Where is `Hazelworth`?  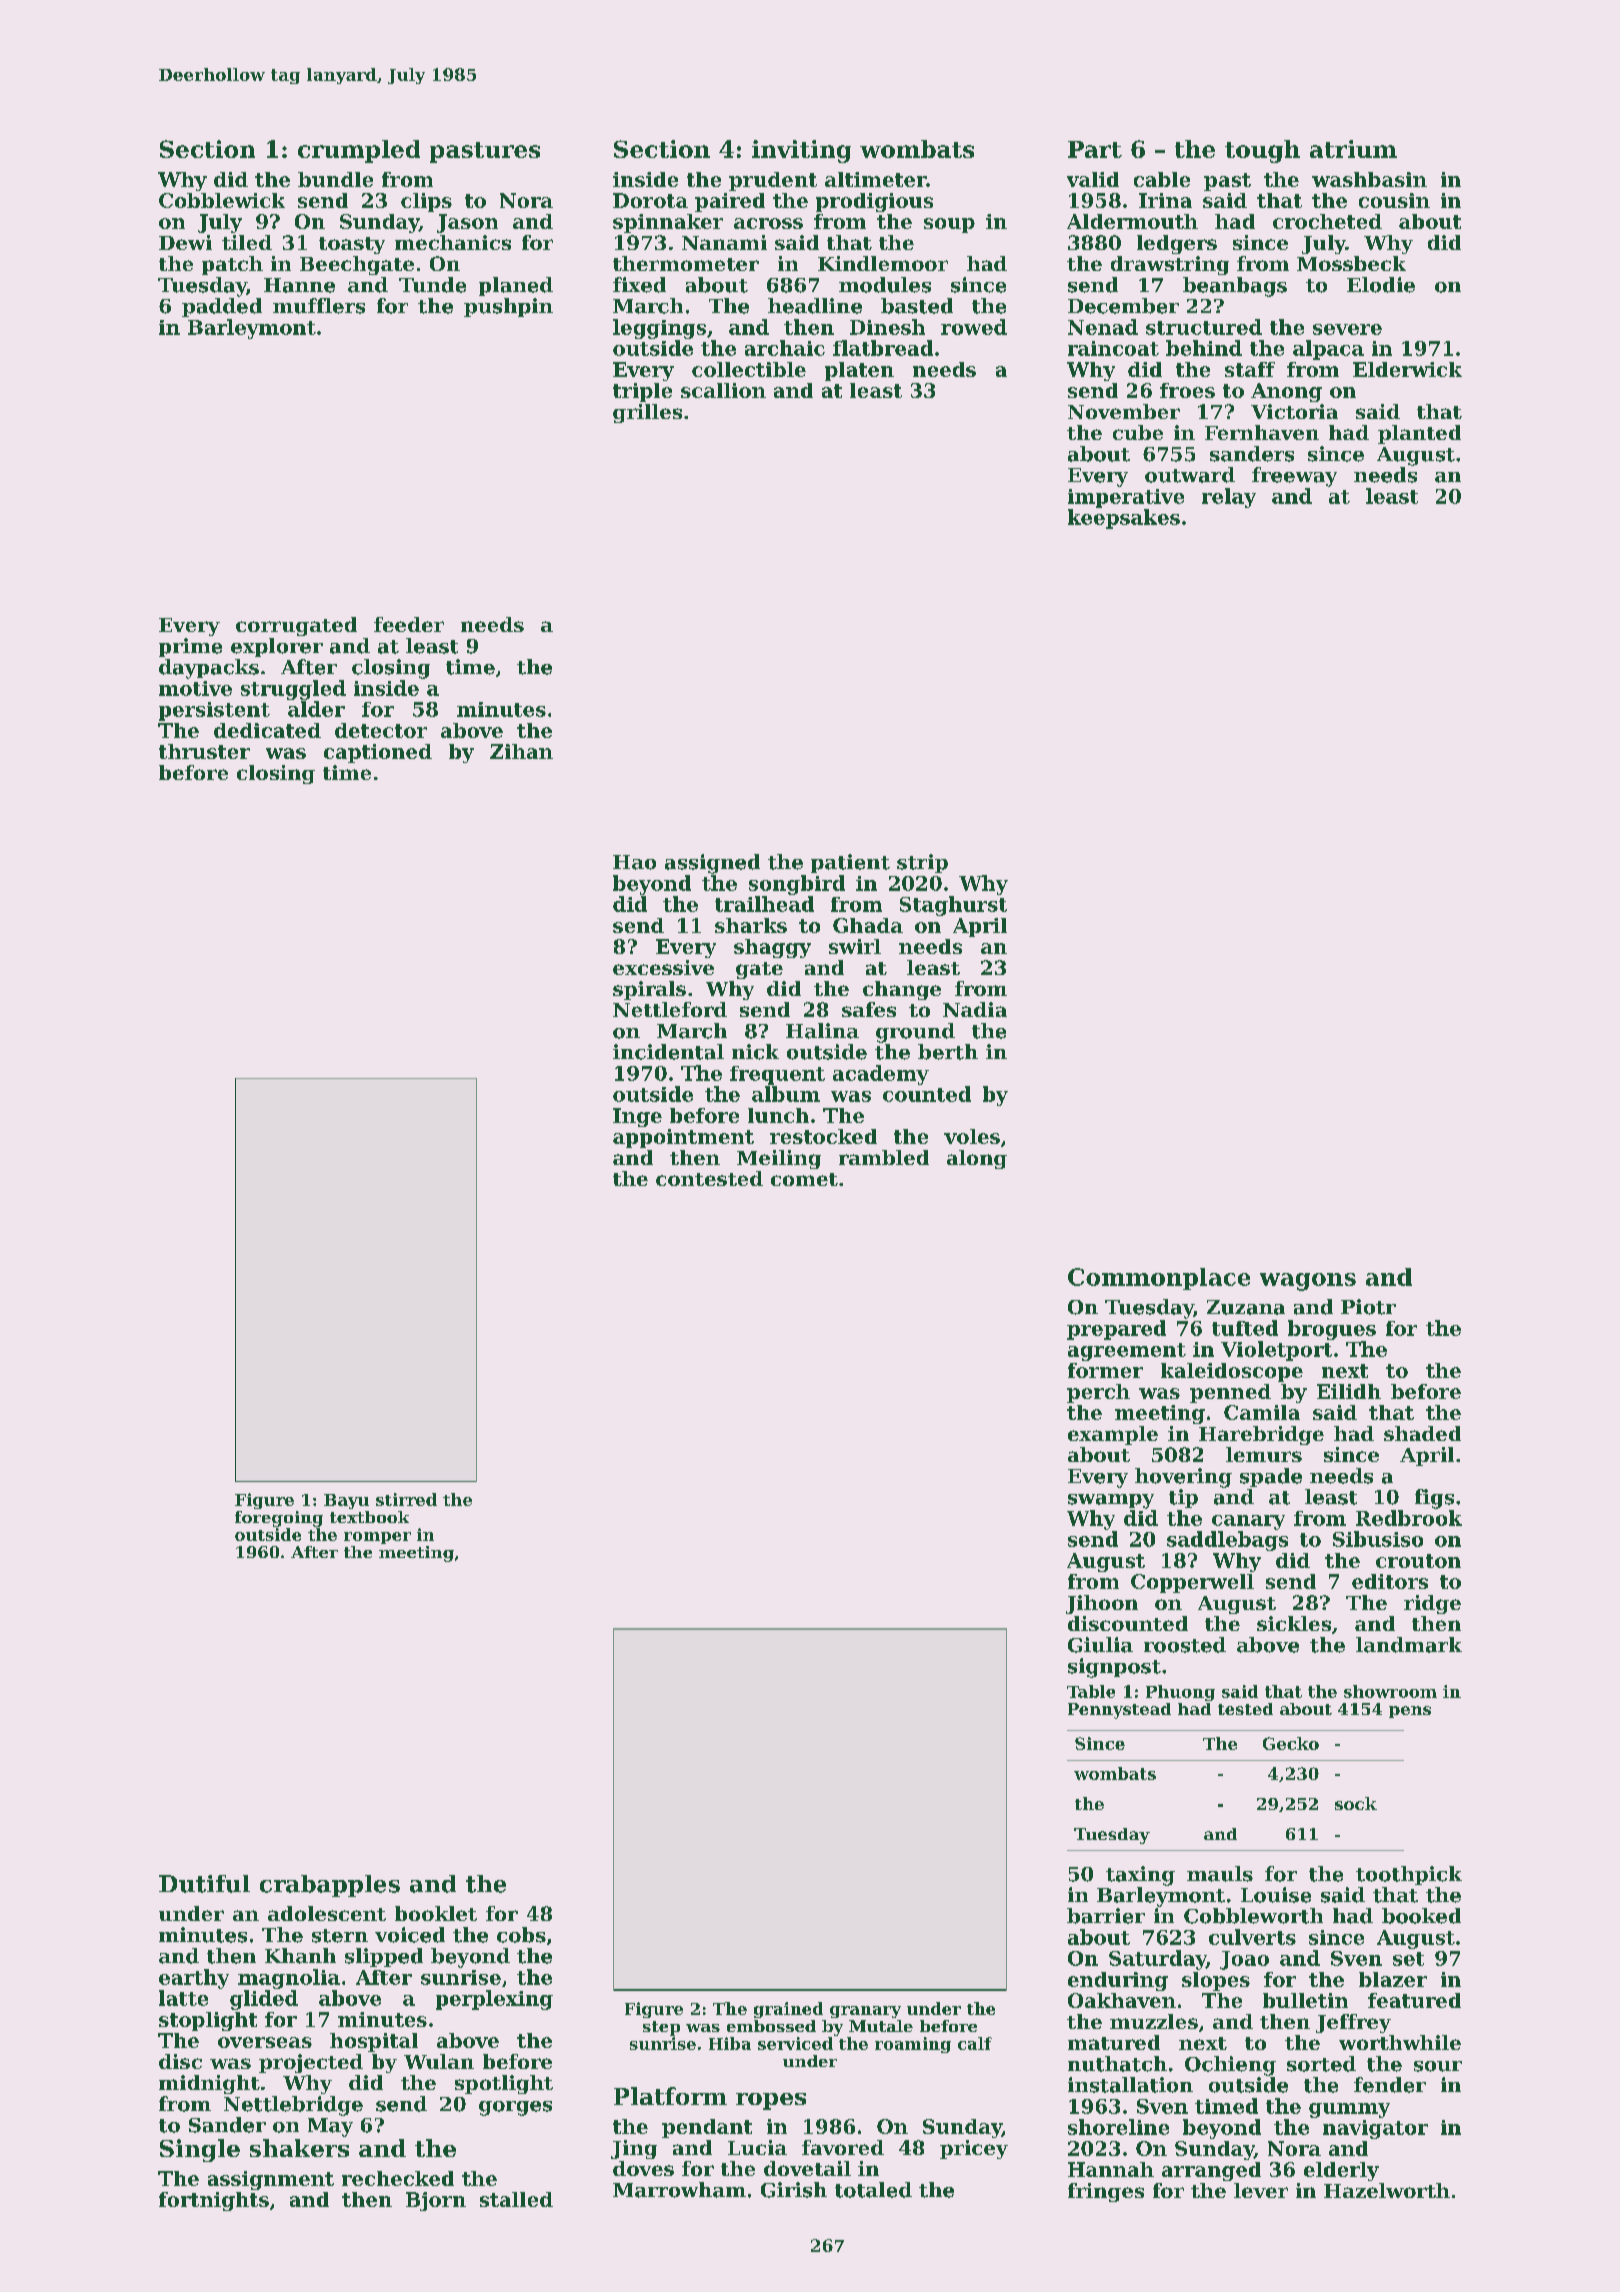 Hazelworth is located at coordinates (1387, 2190).
